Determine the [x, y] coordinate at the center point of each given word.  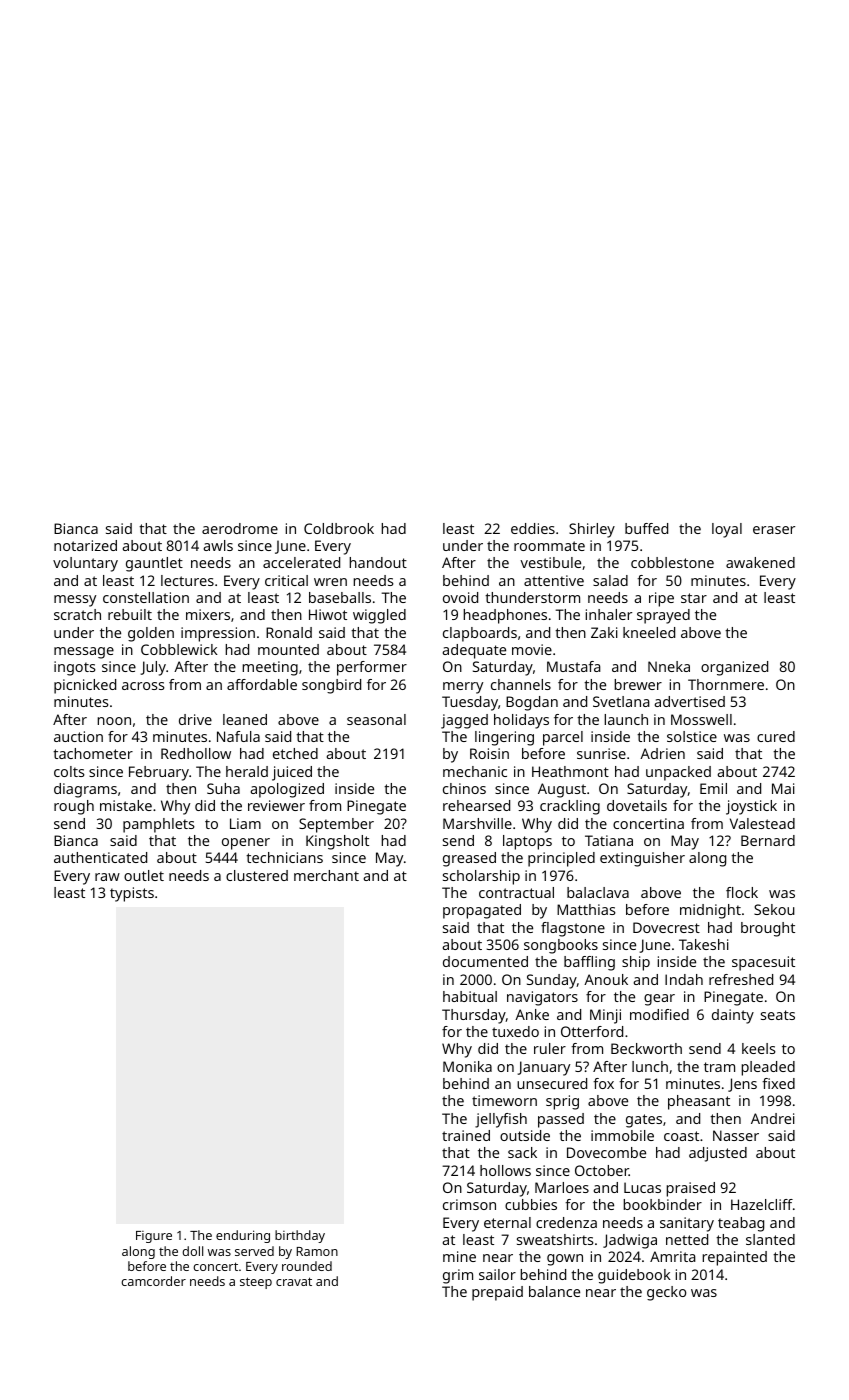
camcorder [153, 1281]
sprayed [663, 616]
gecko [666, 1293]
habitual [470, 996]
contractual [516, 892]
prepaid [497, 1293]
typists [132, 894]
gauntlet [154, 564]
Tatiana [609, 840]
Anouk [606, 979]
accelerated [301, 562]
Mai [783, 788]
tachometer [93, 753]
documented [485, 961]
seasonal [376, 719]
